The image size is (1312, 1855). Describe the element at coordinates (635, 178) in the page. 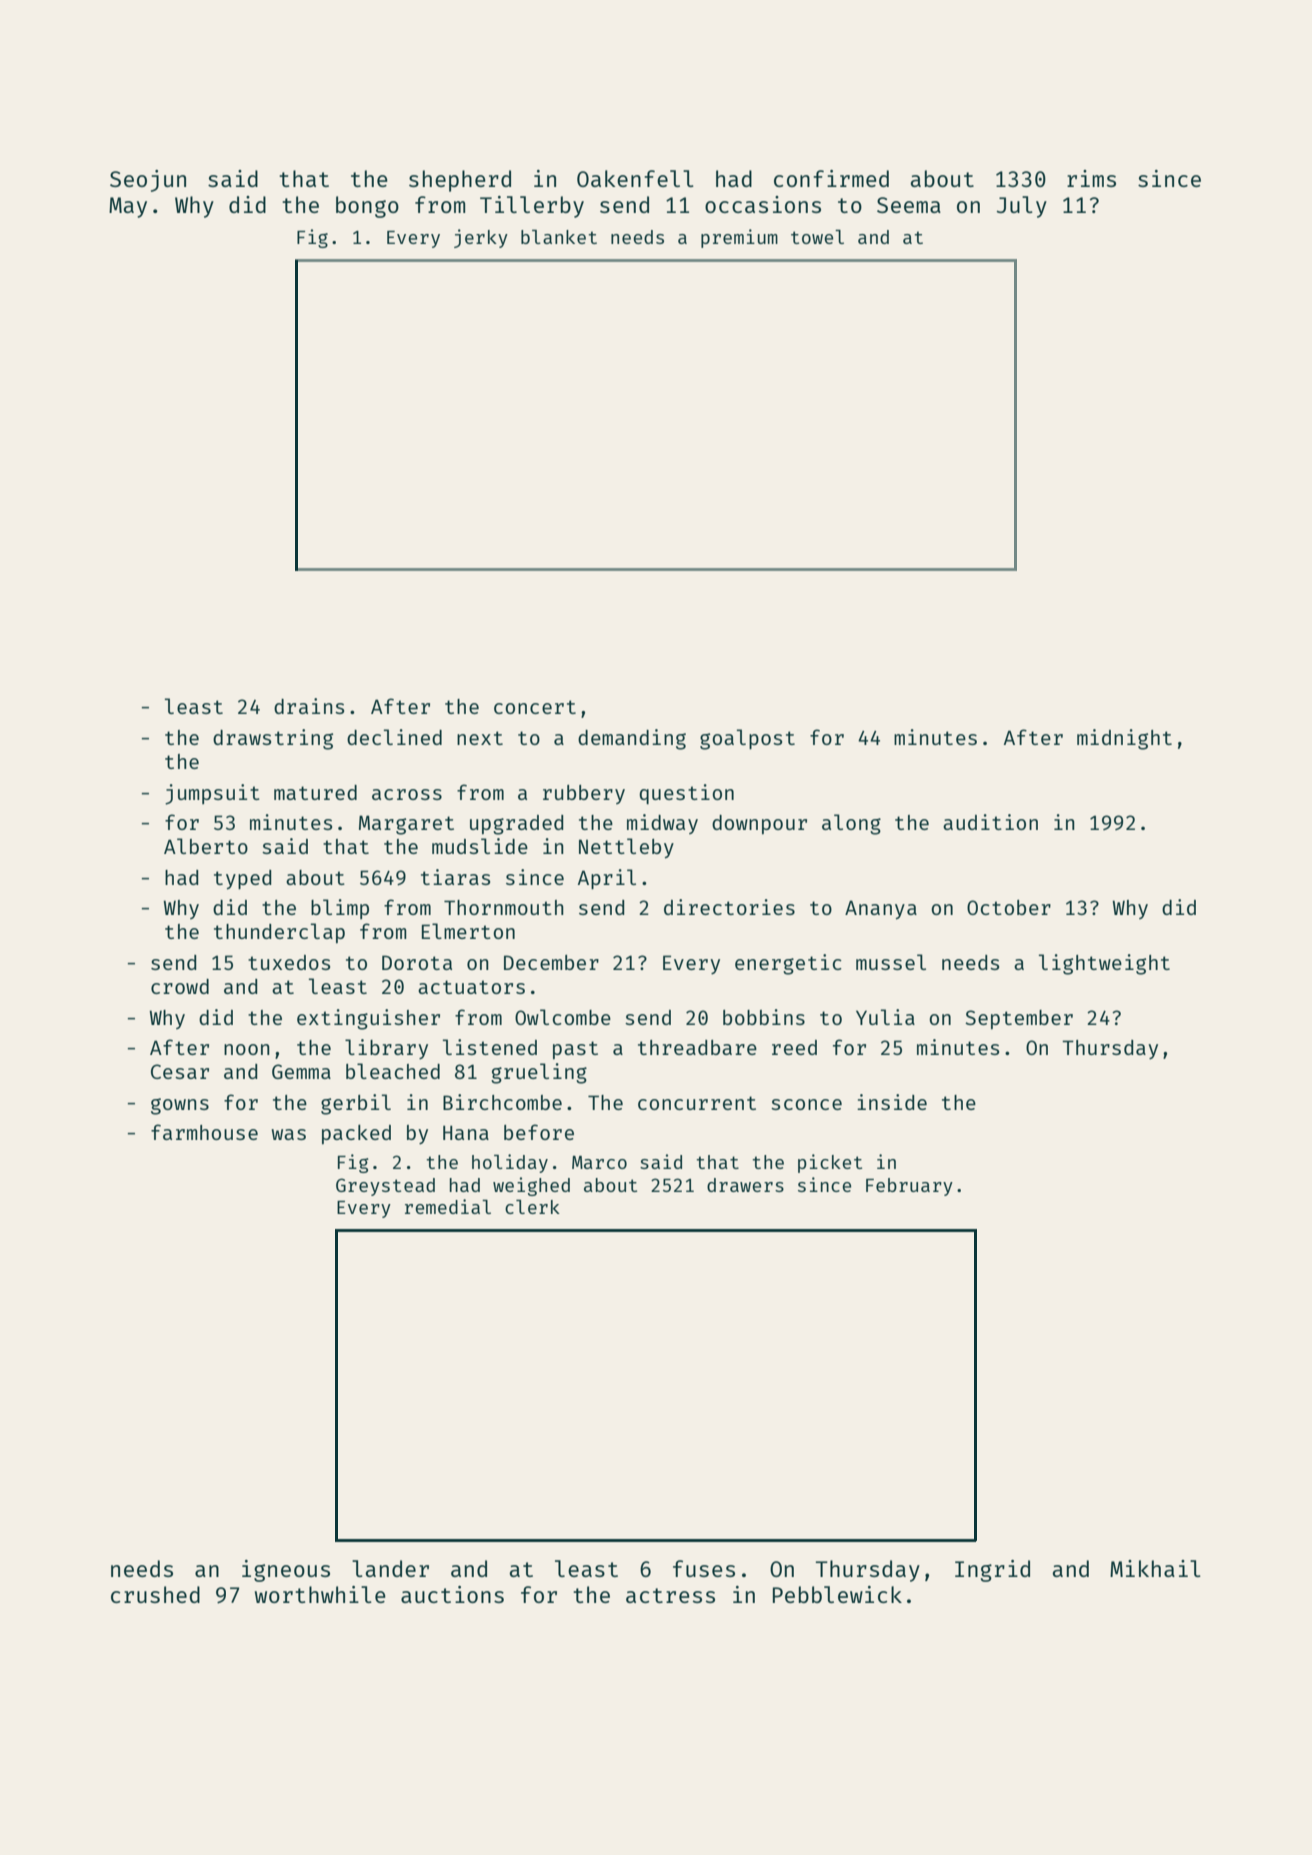

I see `Oakenfell` at that location.
